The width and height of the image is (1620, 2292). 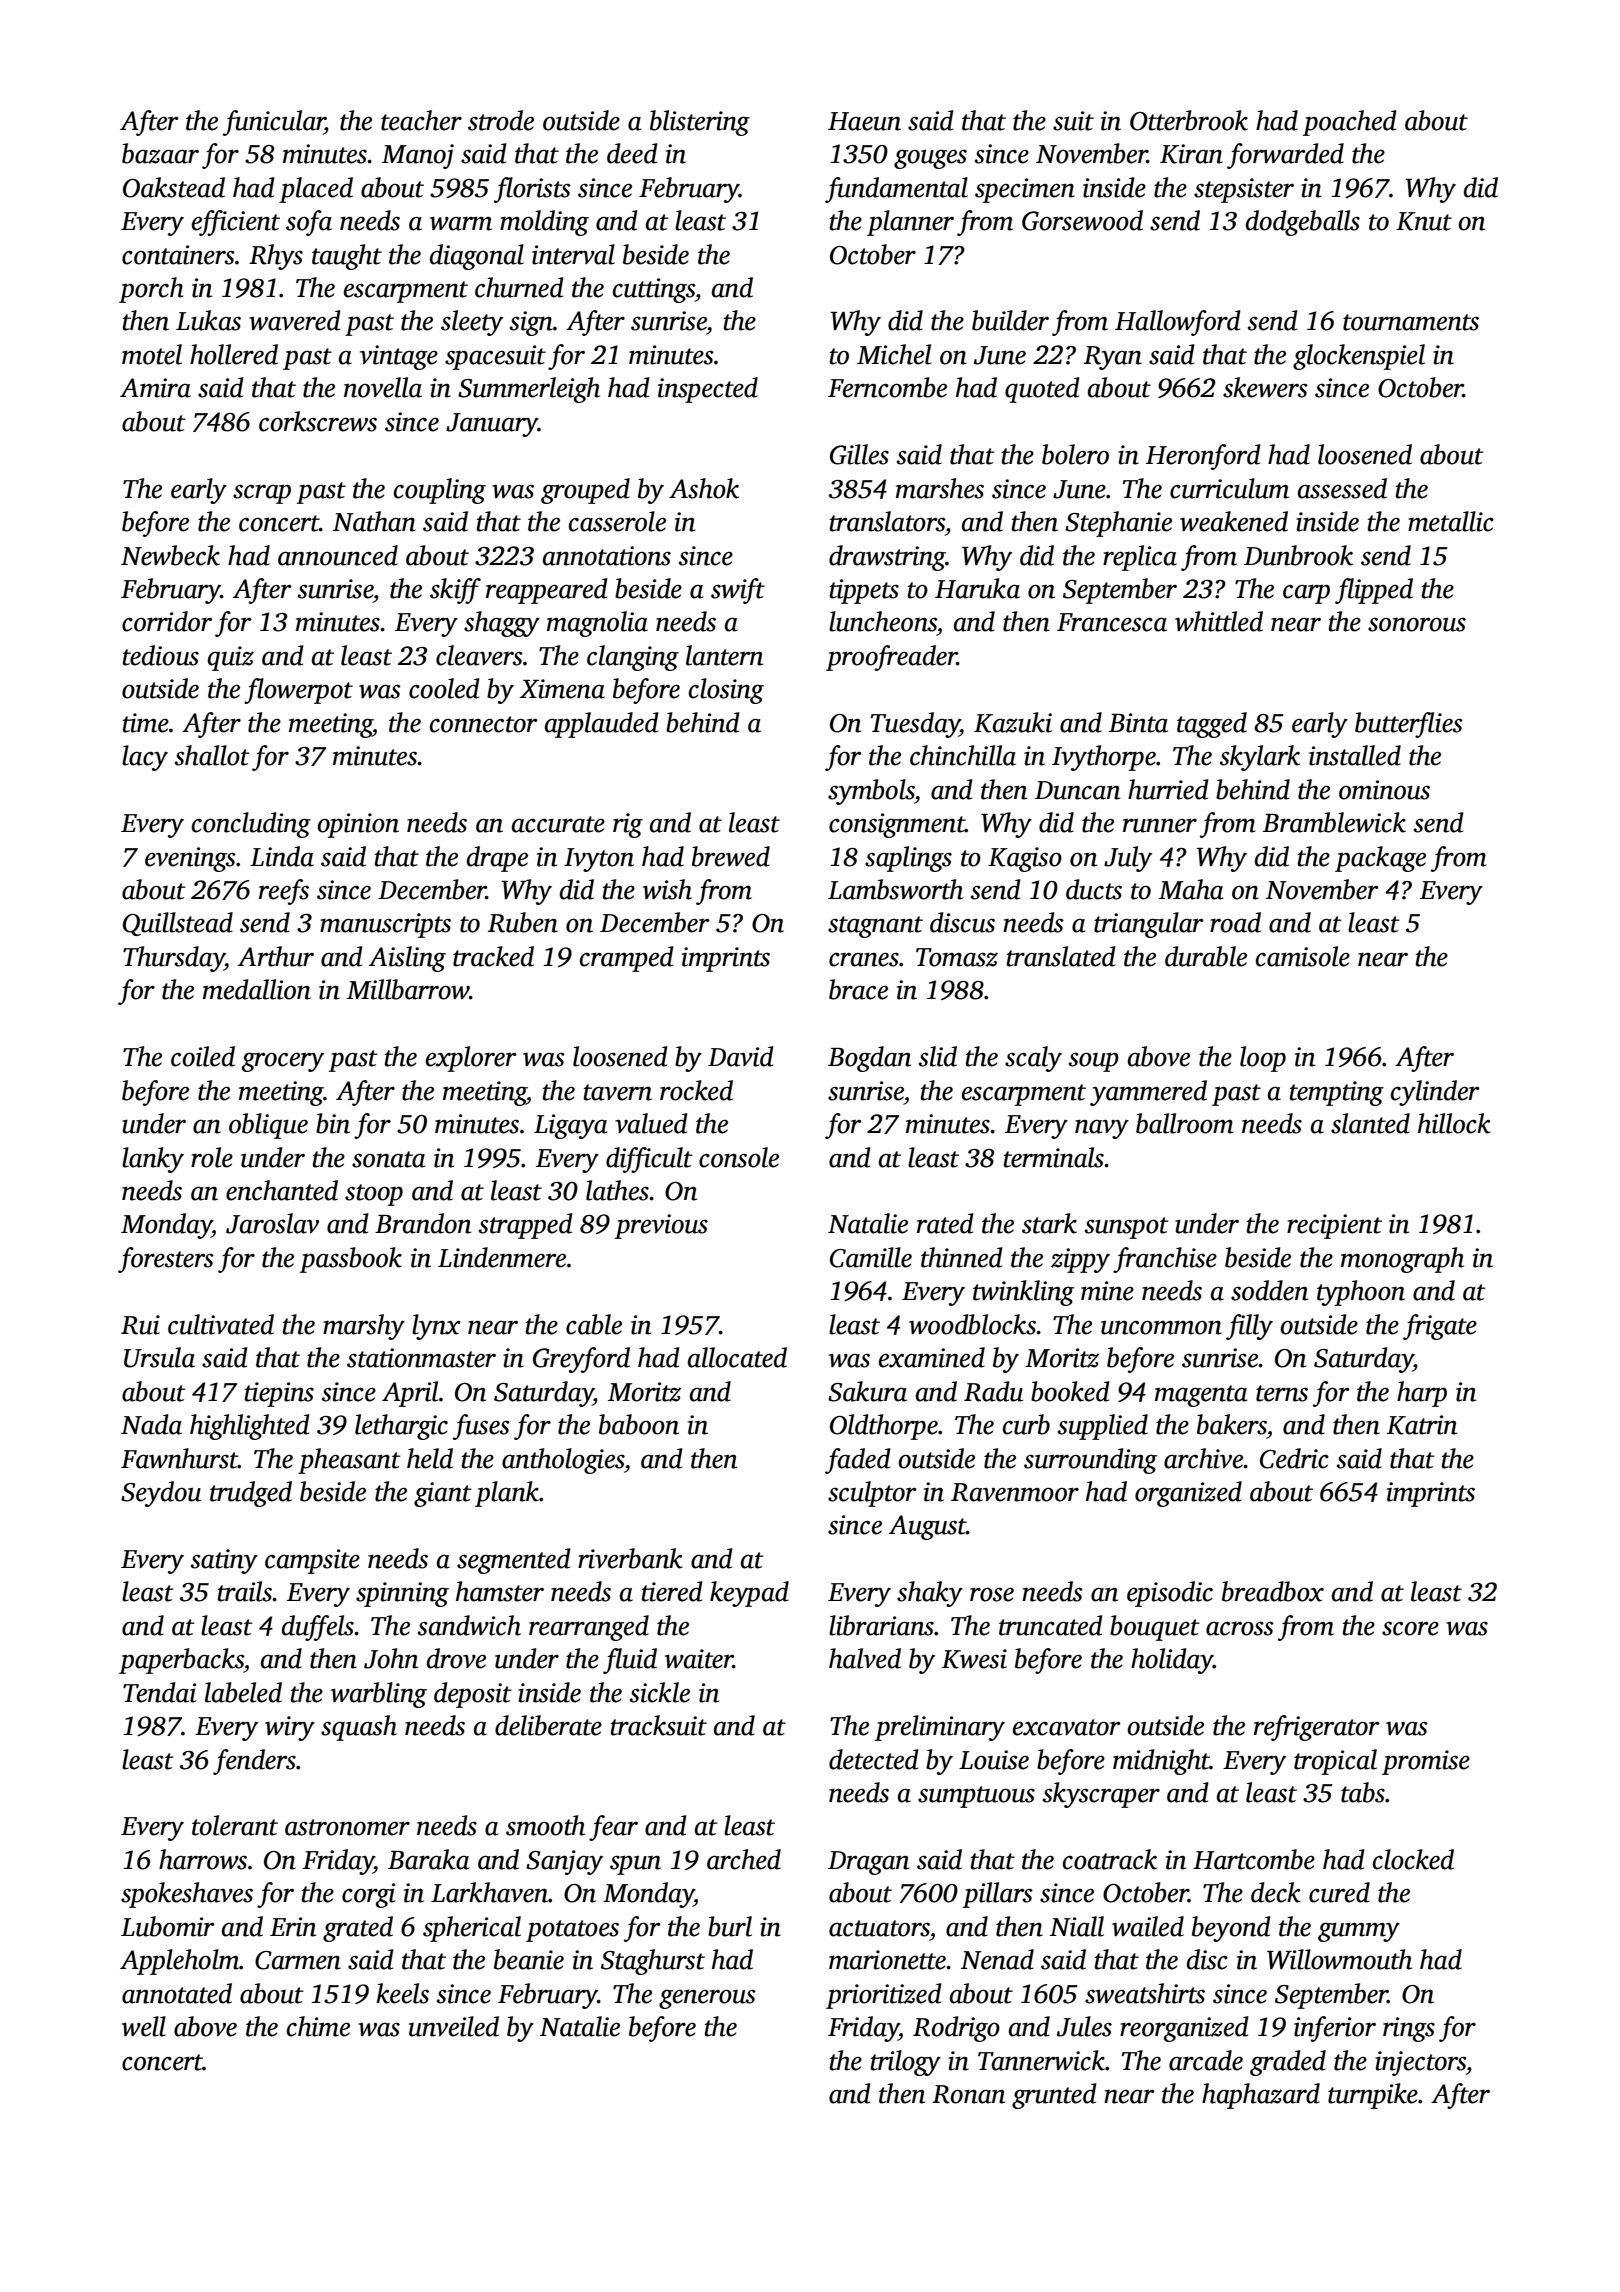 I want to click on opinion, so click(x=358, y=825).
